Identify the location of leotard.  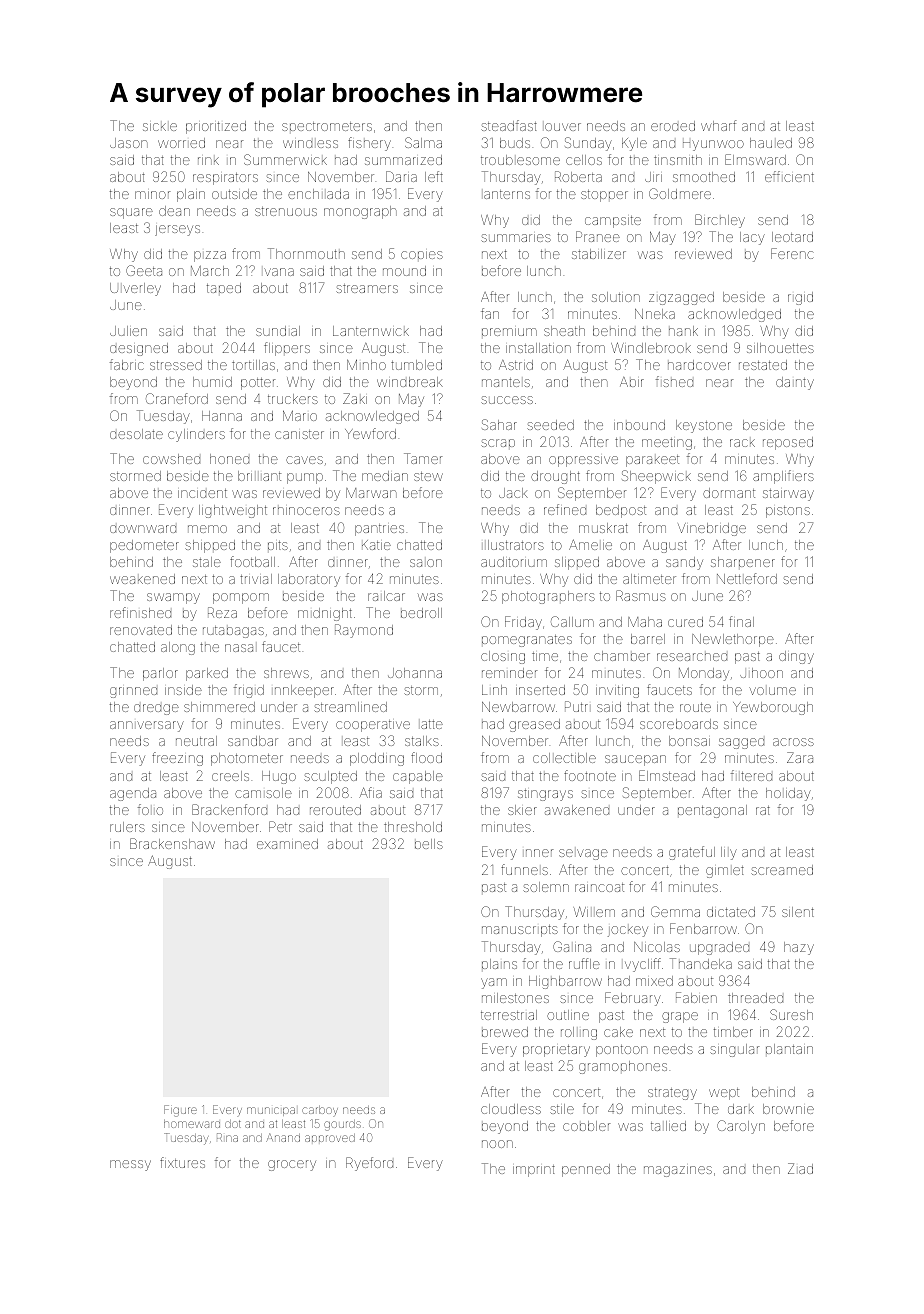
(792, 237).
